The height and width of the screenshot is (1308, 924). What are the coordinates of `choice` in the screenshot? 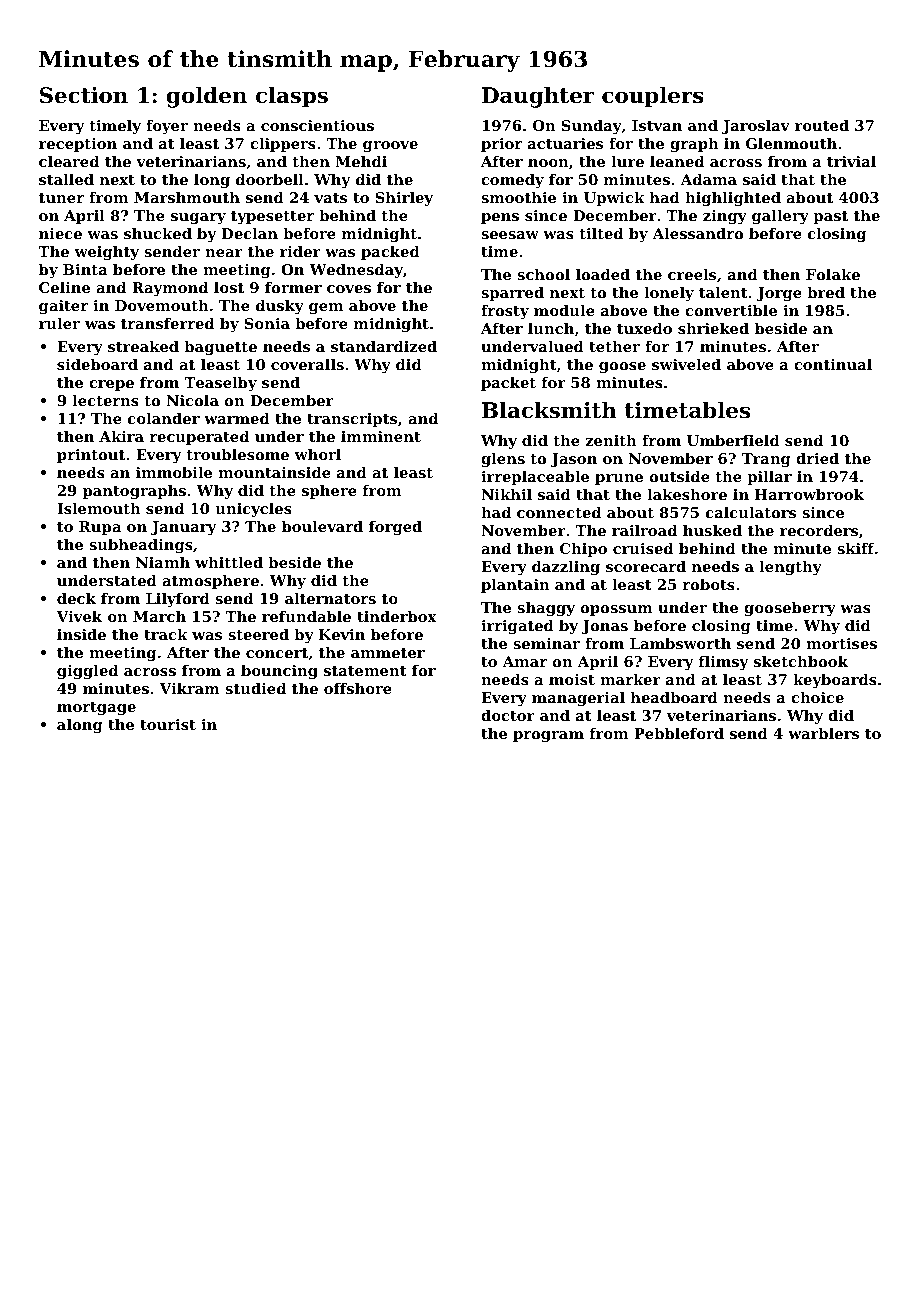 It's located at (817, 697).
